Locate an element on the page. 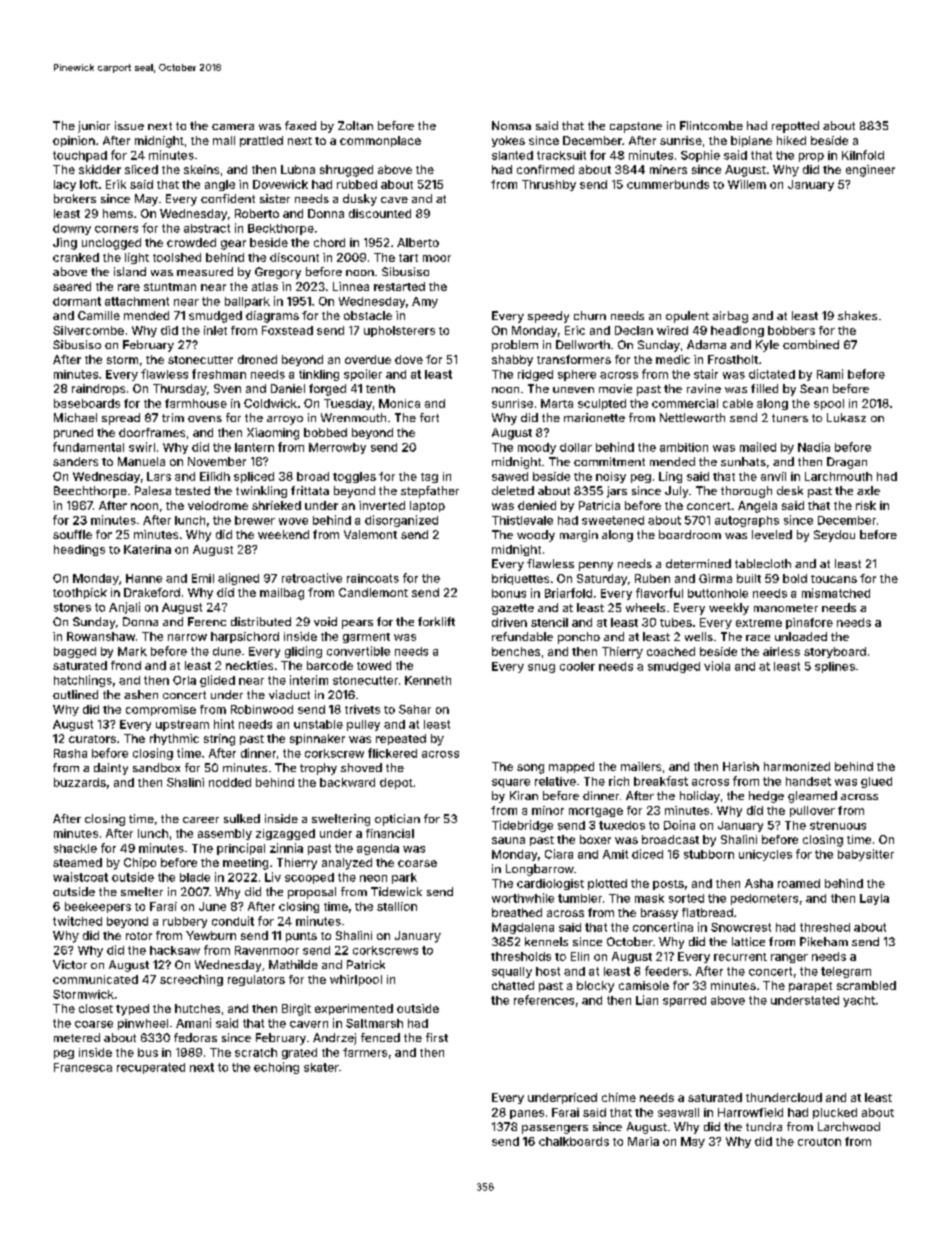 The image size is (952, 1233). Mathilde is located at coordinates (293, 964).
